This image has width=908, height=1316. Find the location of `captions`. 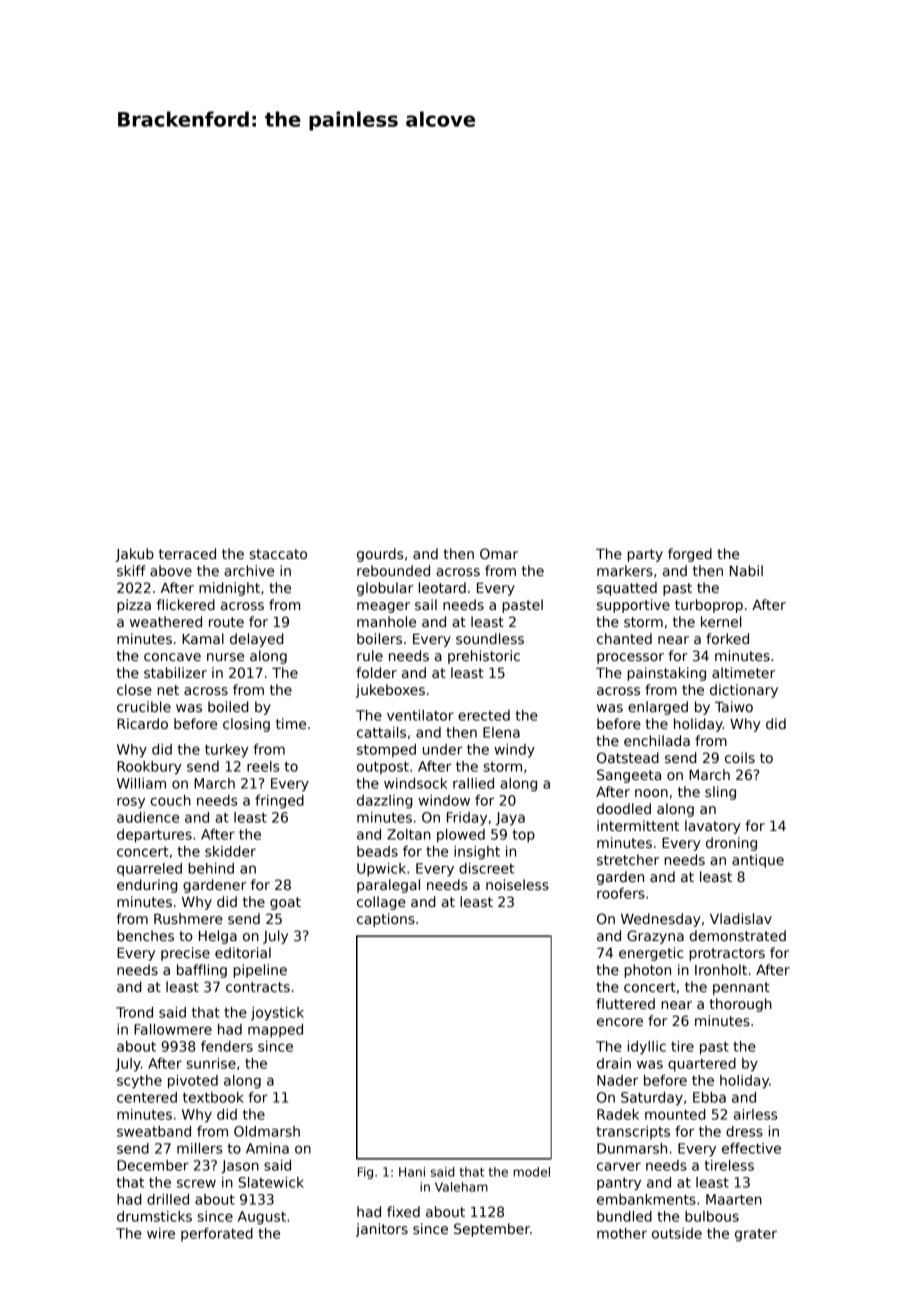

captions is located at coordinates (386, 920).
